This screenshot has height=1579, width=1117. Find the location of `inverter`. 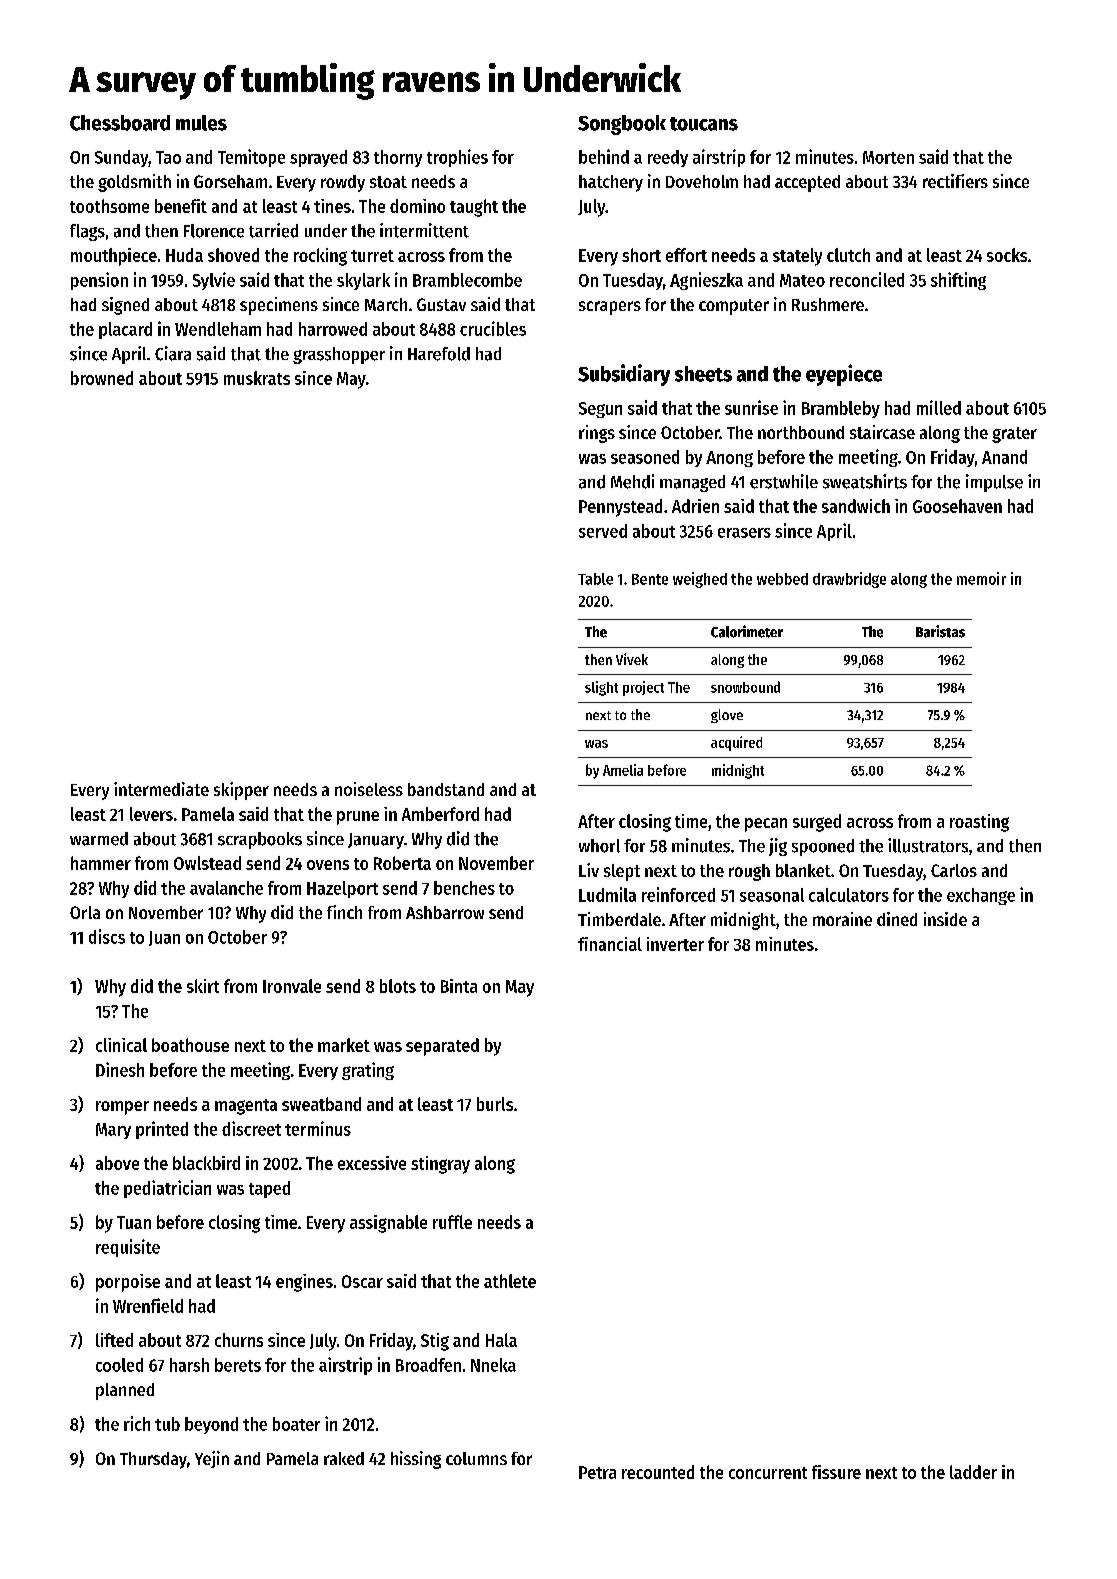

inverter is located at coordinates (675, 944).
